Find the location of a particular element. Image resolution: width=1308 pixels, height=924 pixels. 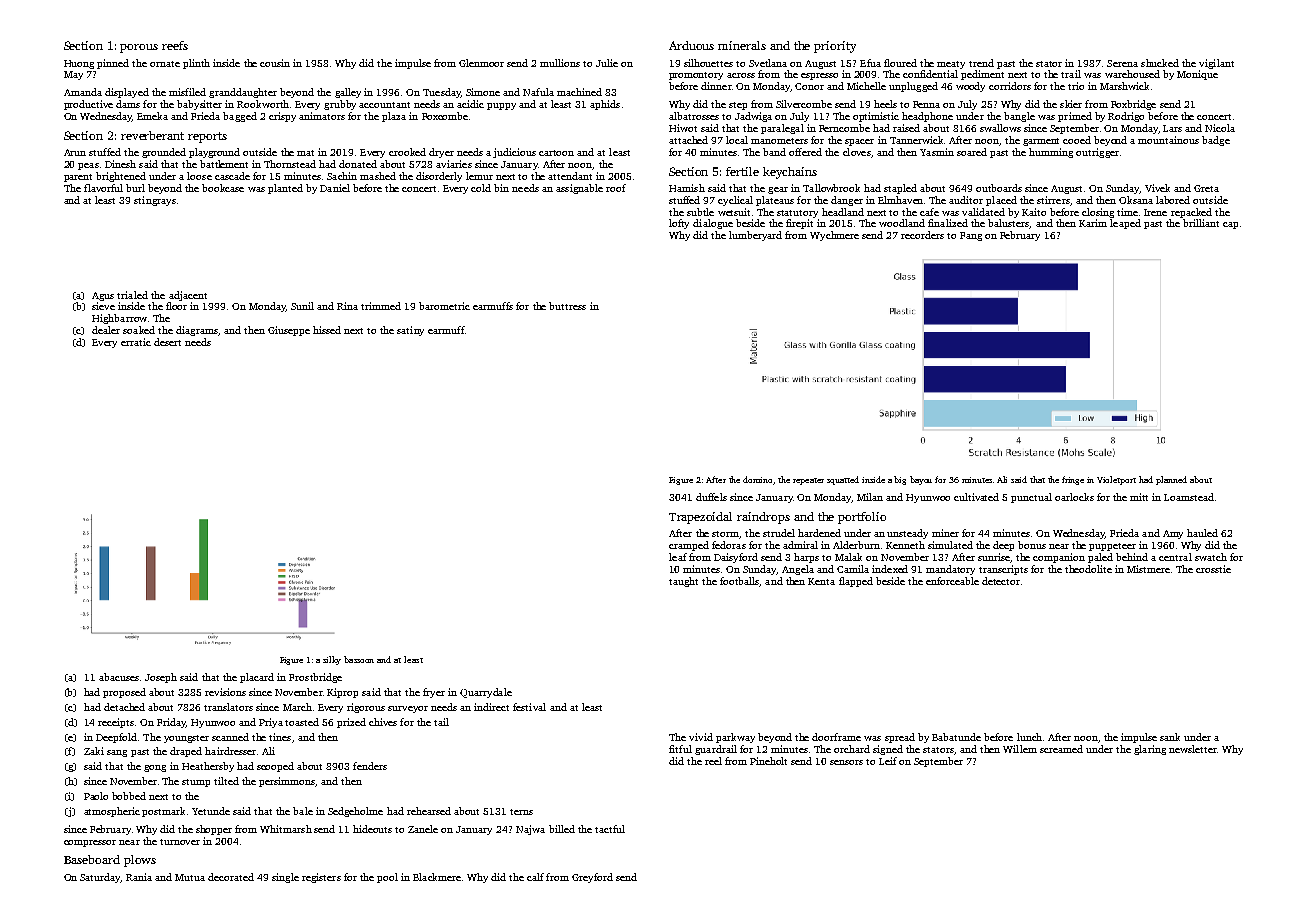

Trapezoidal is located at coordinates (700, 518).
